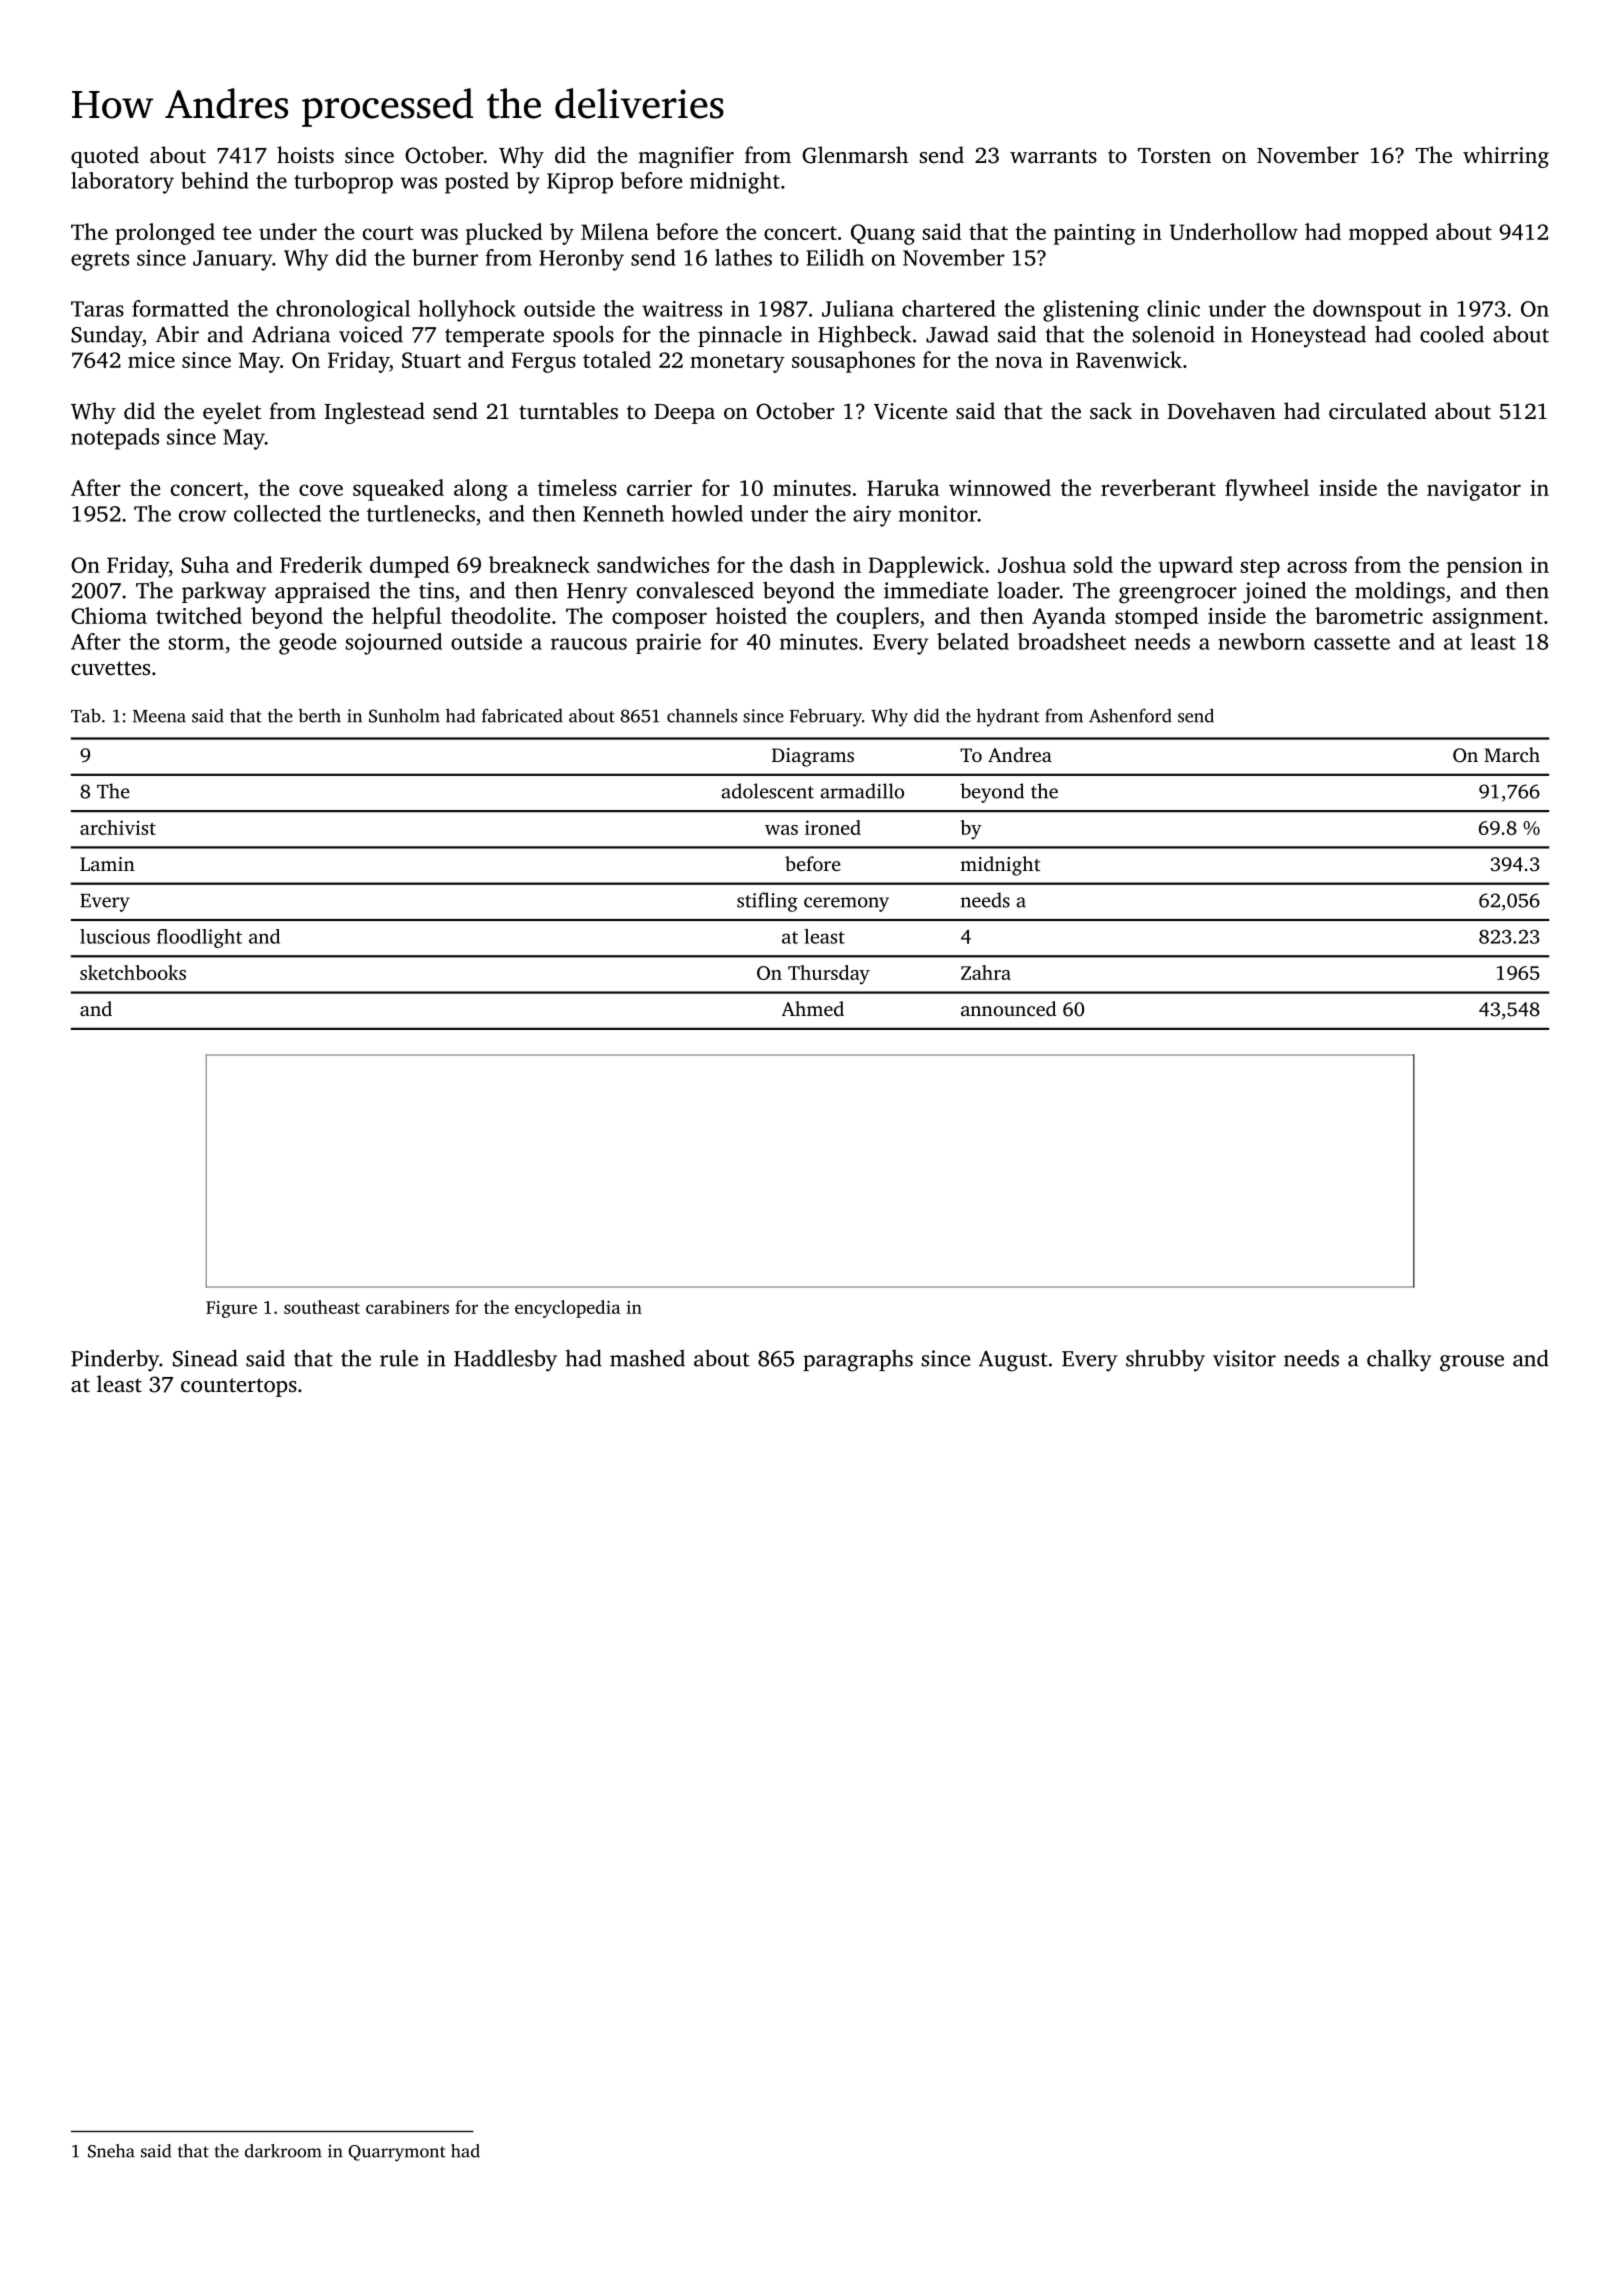 Image resolution: width=1620 pixels, height=2292 pixels. What do you see at coordinates (397, 2153) in the screenshot?
I see `Quarrymont` at bounding box center [397, 2153].
